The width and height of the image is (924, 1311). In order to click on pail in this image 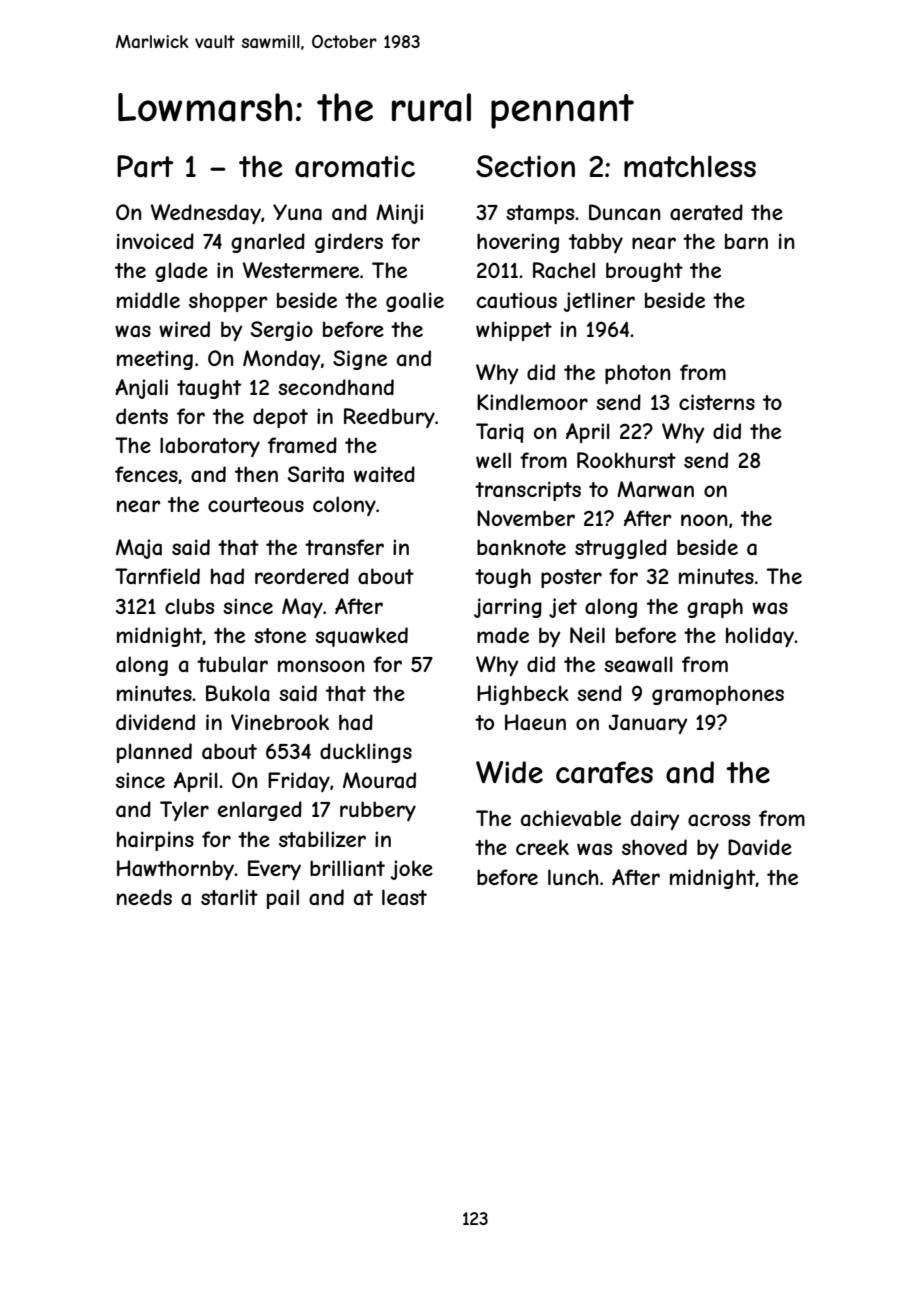, I will do `click(283, 899)`.
